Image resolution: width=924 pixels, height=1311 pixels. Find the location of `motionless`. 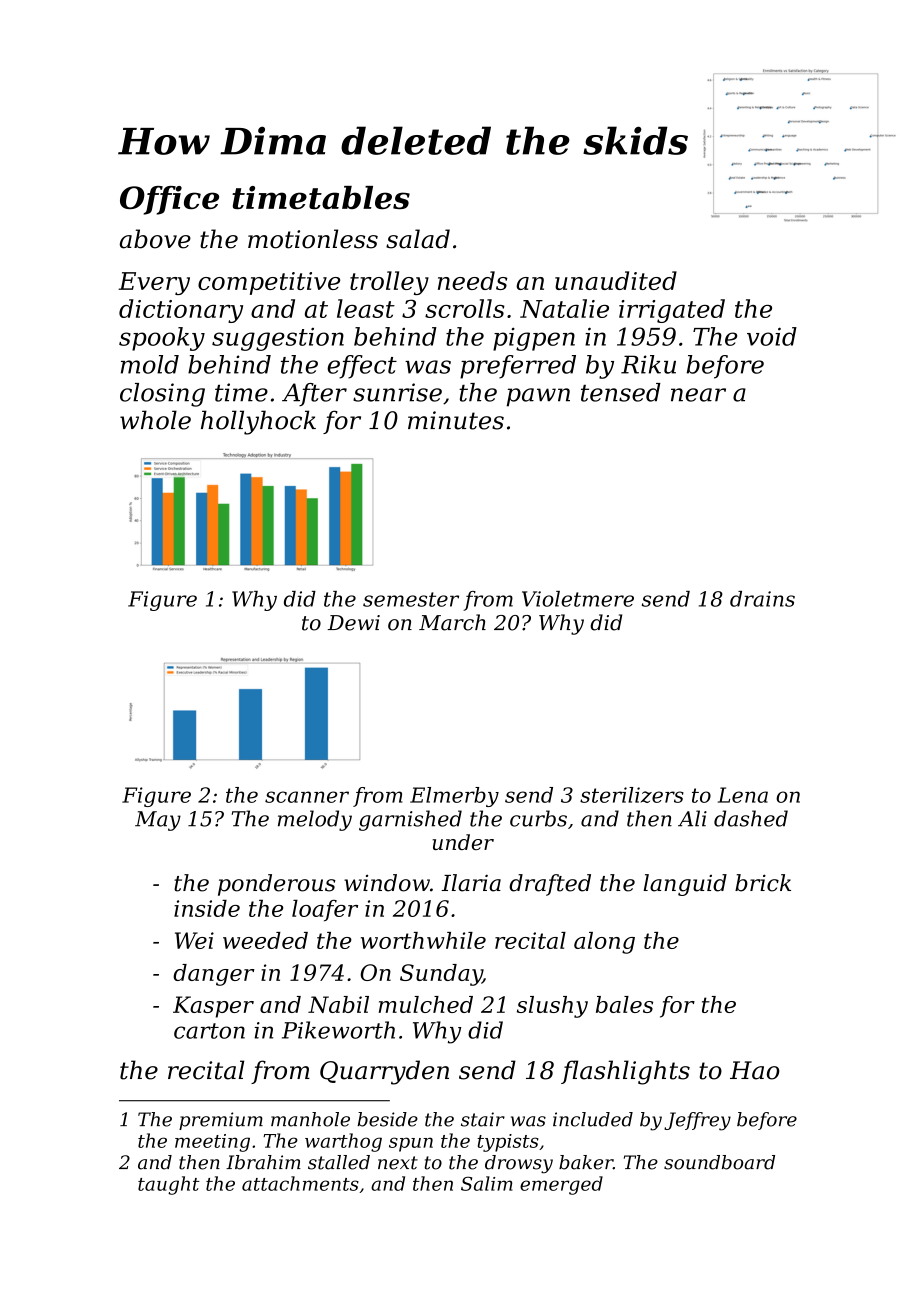

motionless is located at coordinates (313, 239).
